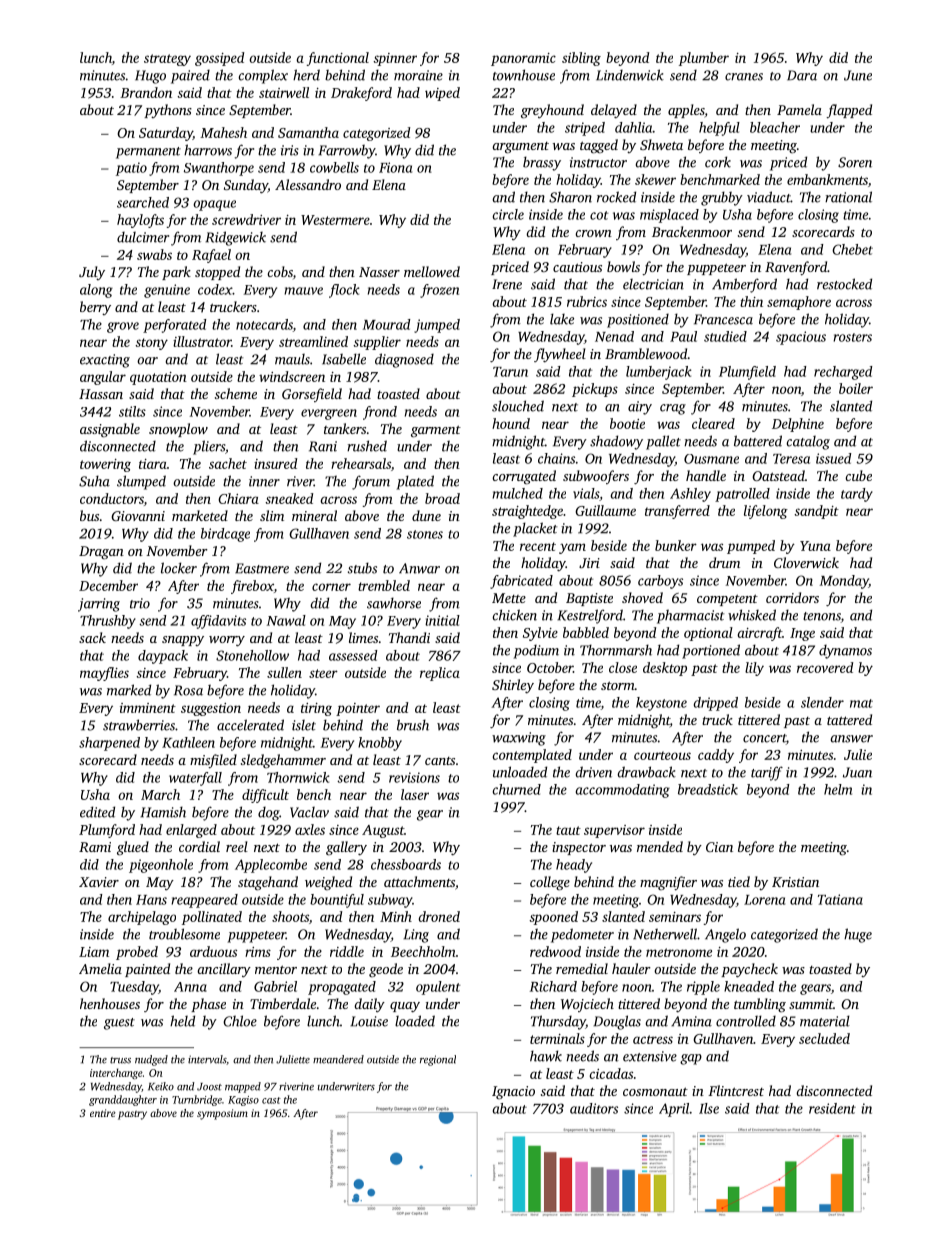  I want to click on functional, so click(338, 59).
